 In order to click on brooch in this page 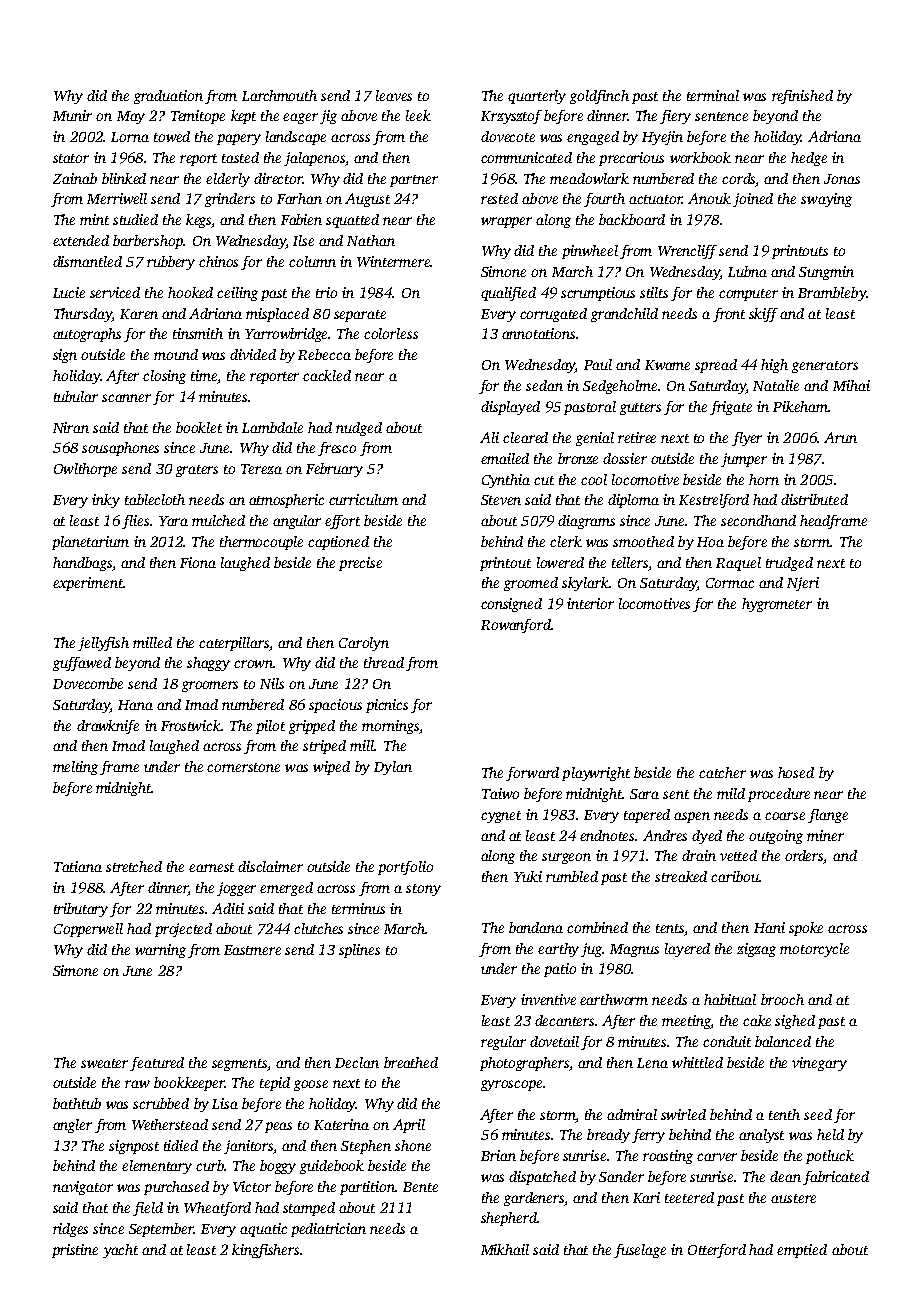, I will do `click(782, 999)`.
